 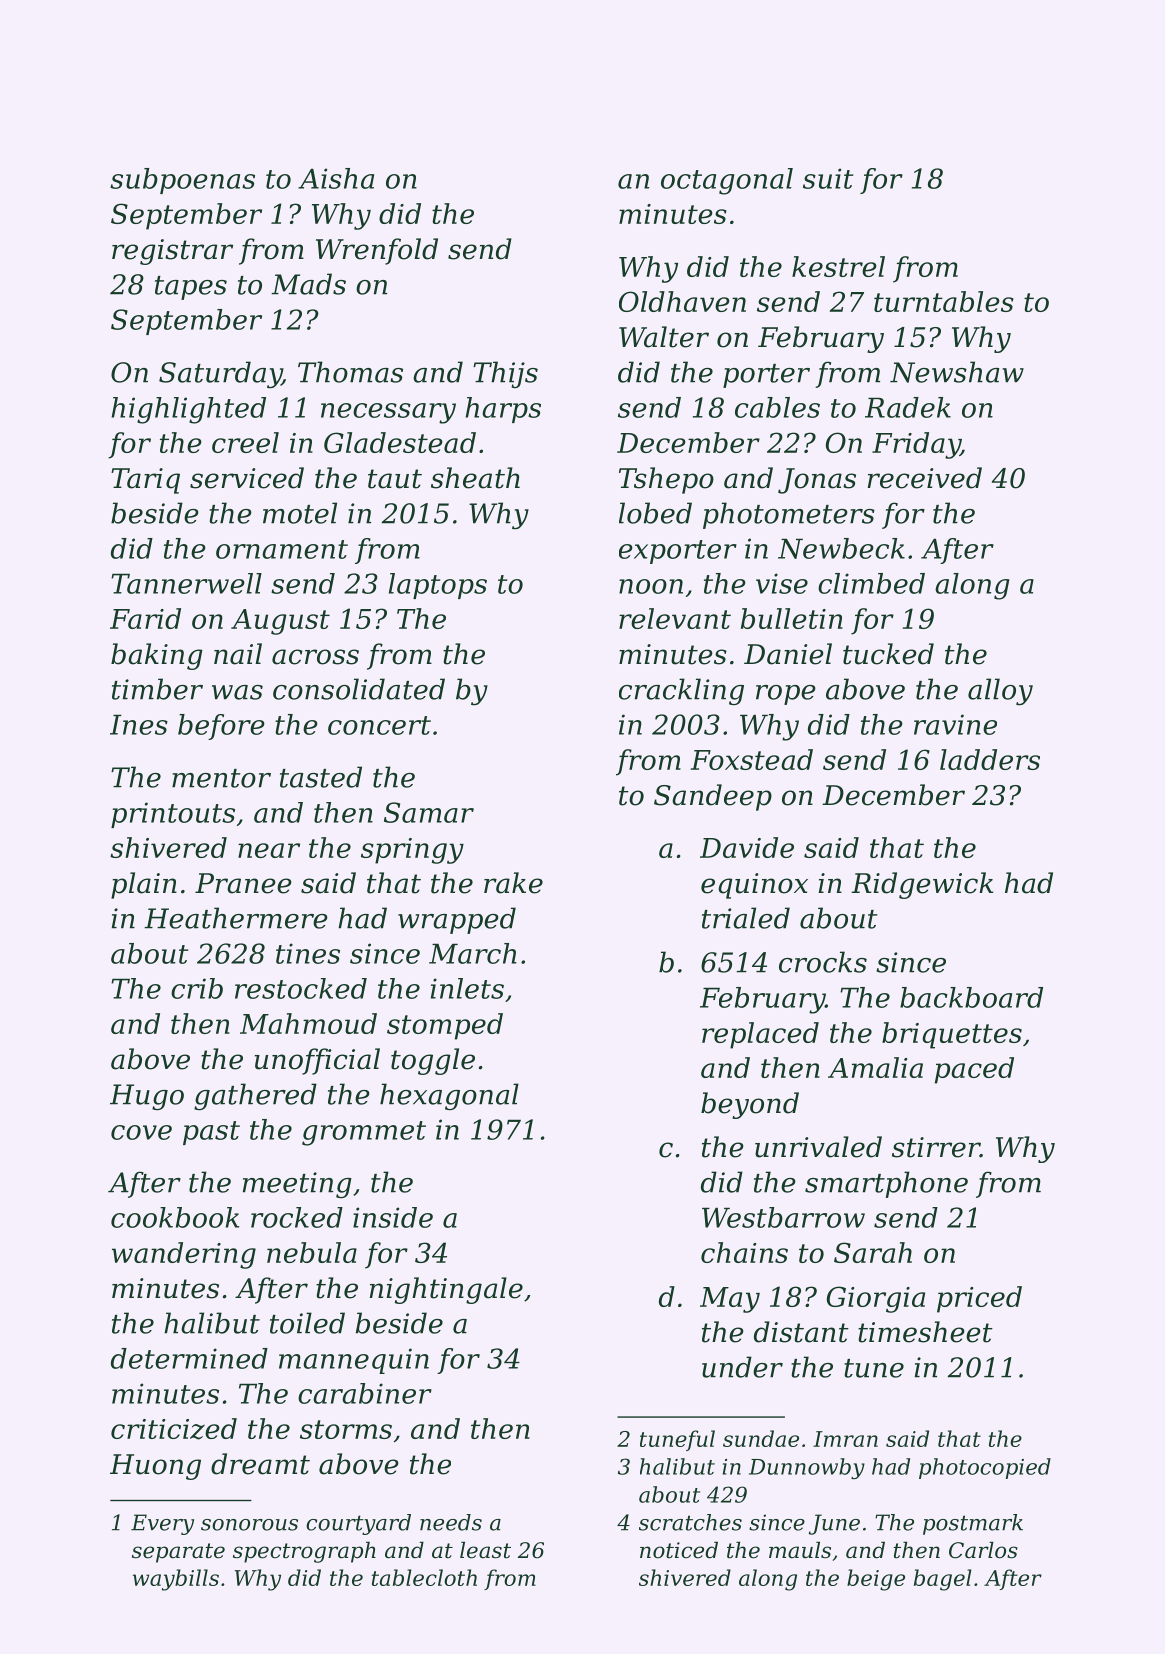 What do you see at coordinates (354, 1361) in the document?
I see `mannequin` at bounding box center [354, 1361].
